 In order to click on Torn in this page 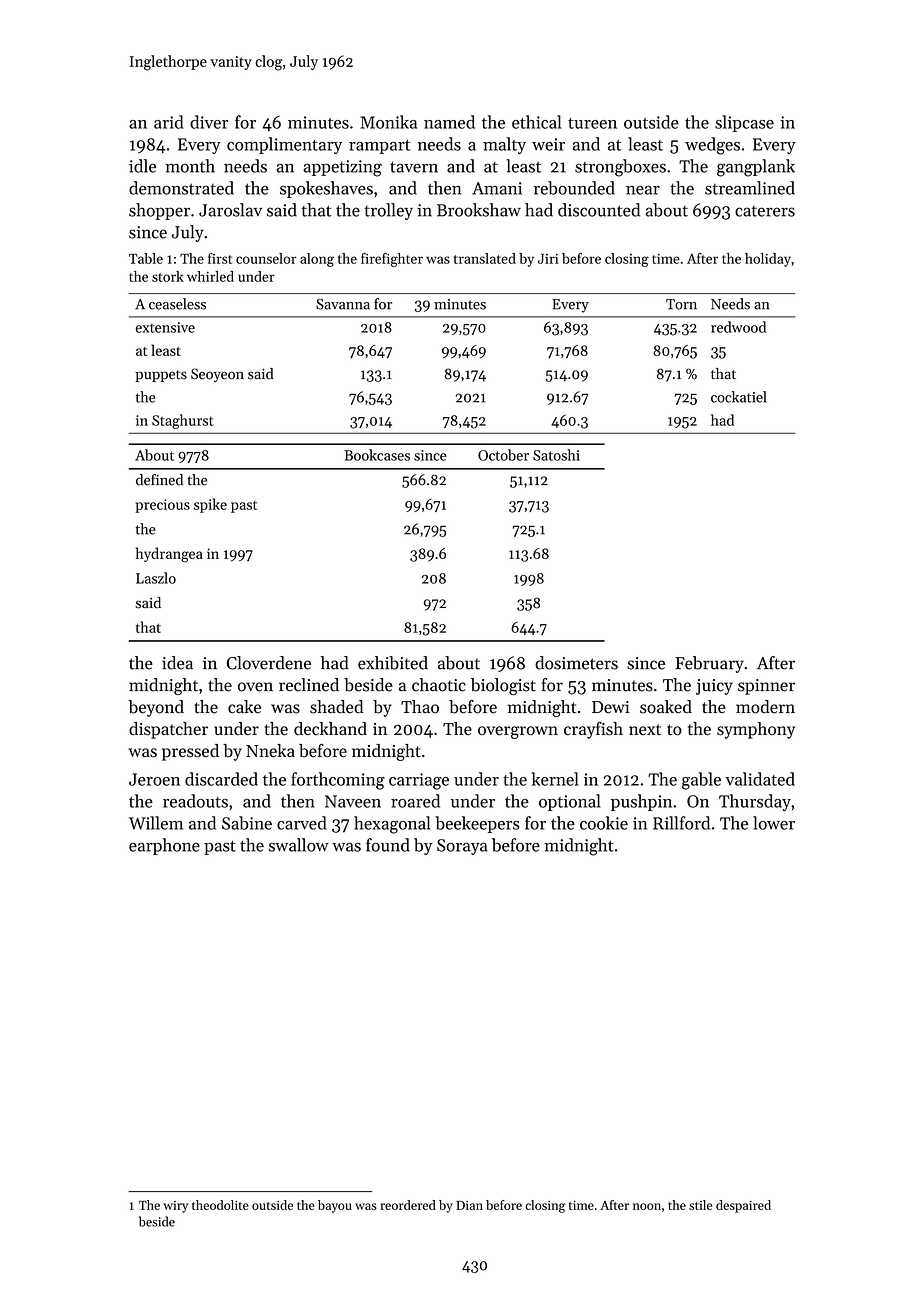, I will do `click(681, 304)`.
